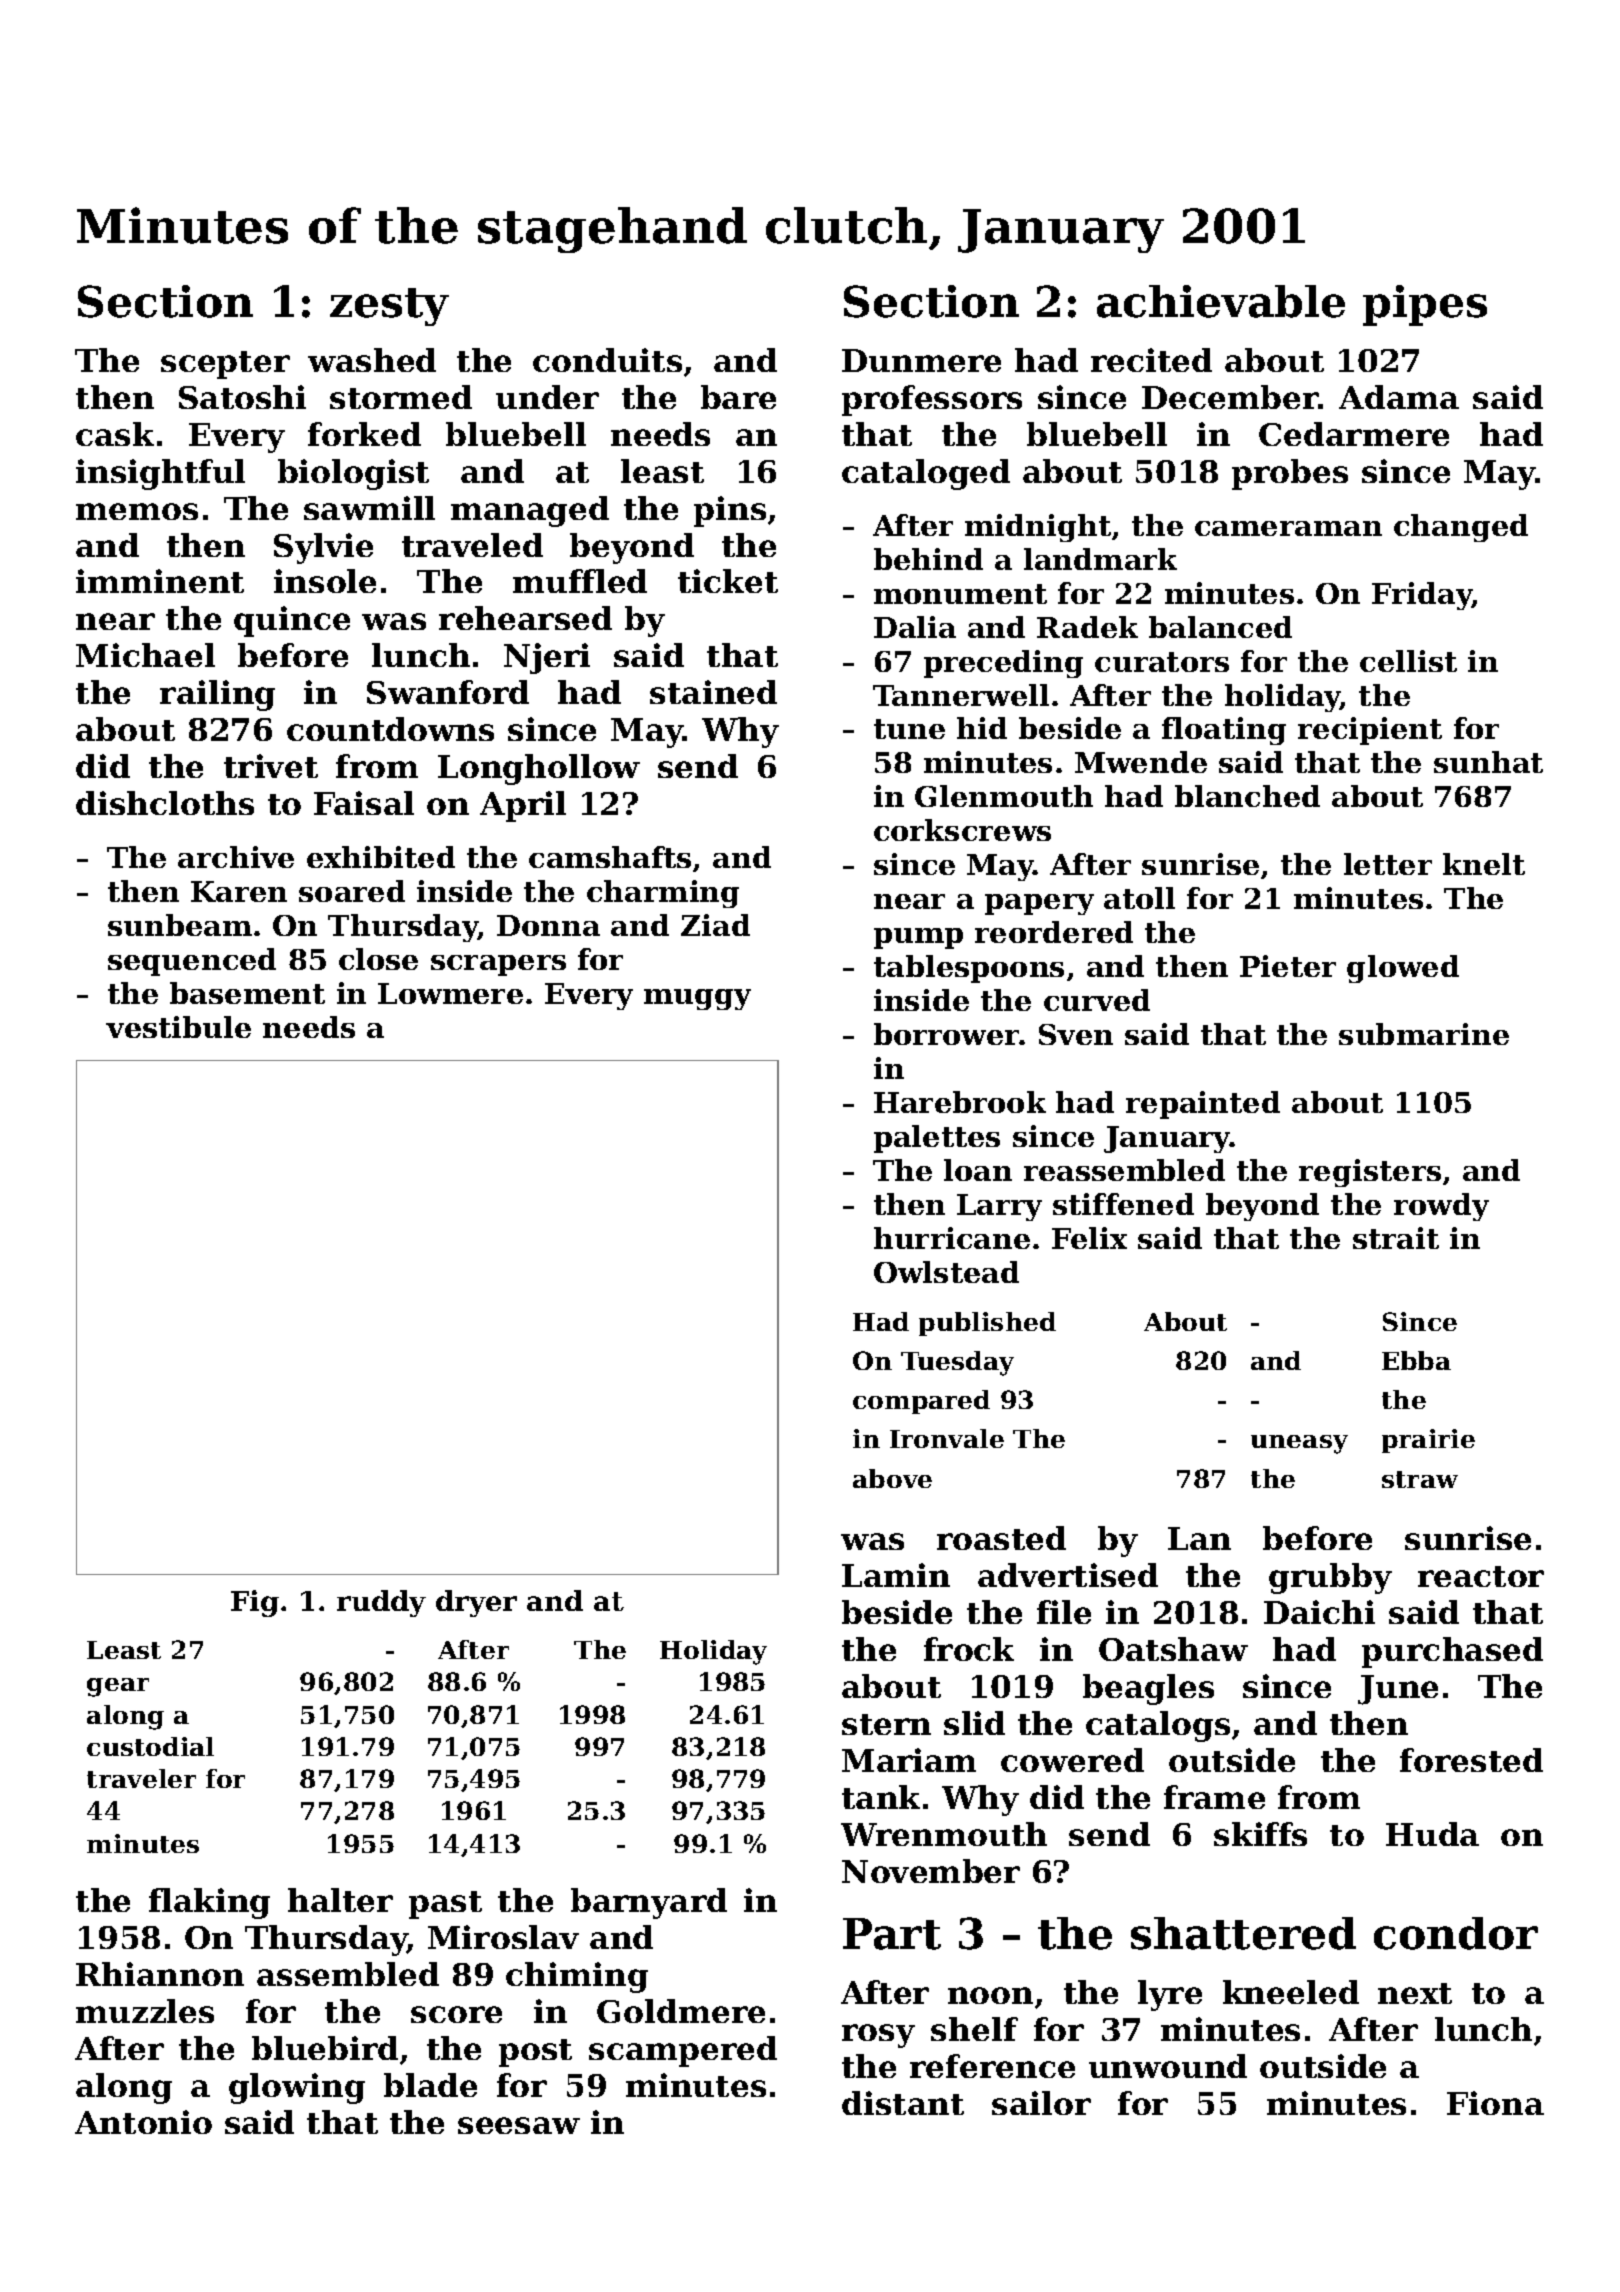 The image size is (1620, 2292). I want to click on achievable, so click(1221, 301).
